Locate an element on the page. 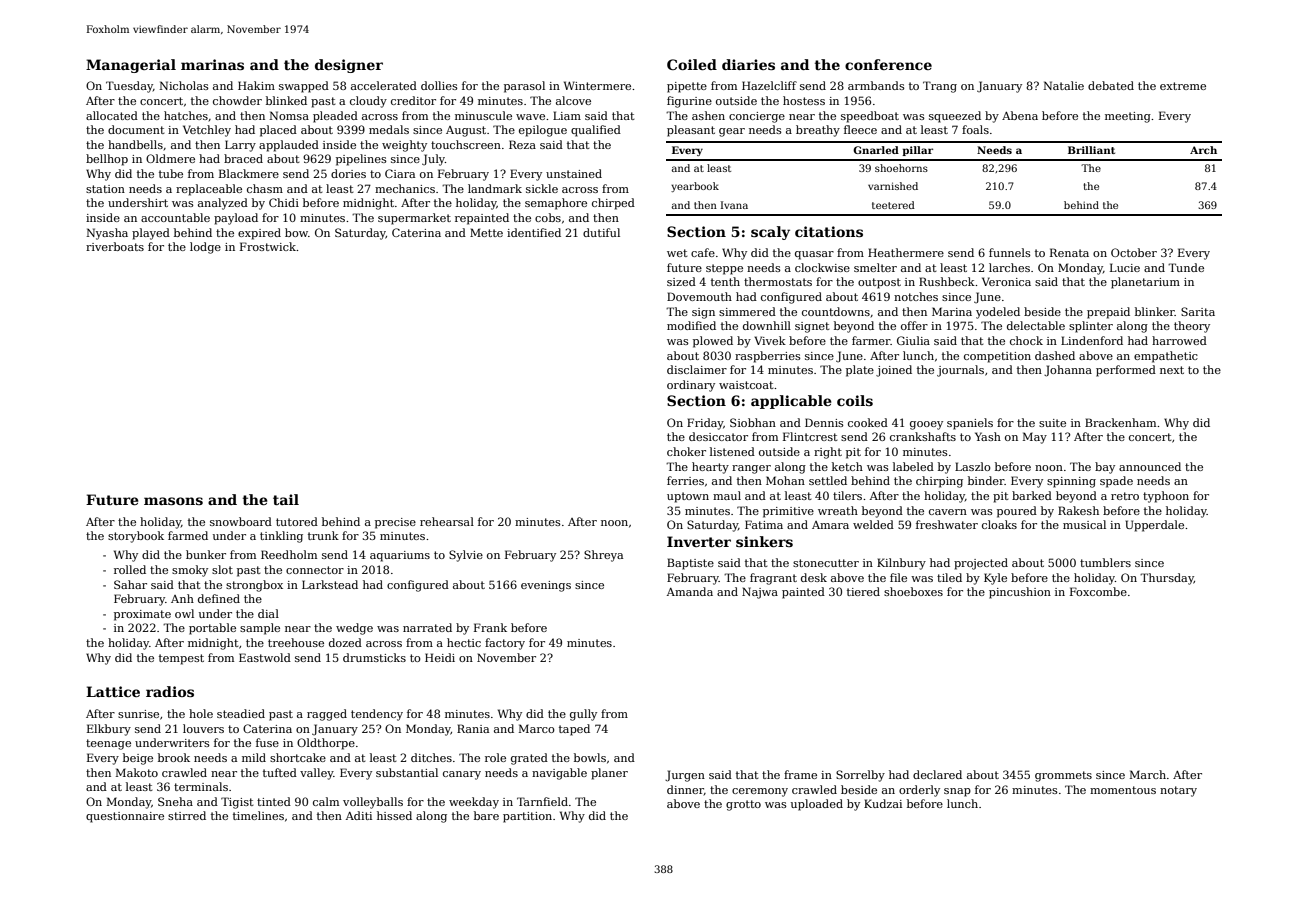 This document has width=1308, height=924. Foxcombe is located at coordinates (1098, 591).
